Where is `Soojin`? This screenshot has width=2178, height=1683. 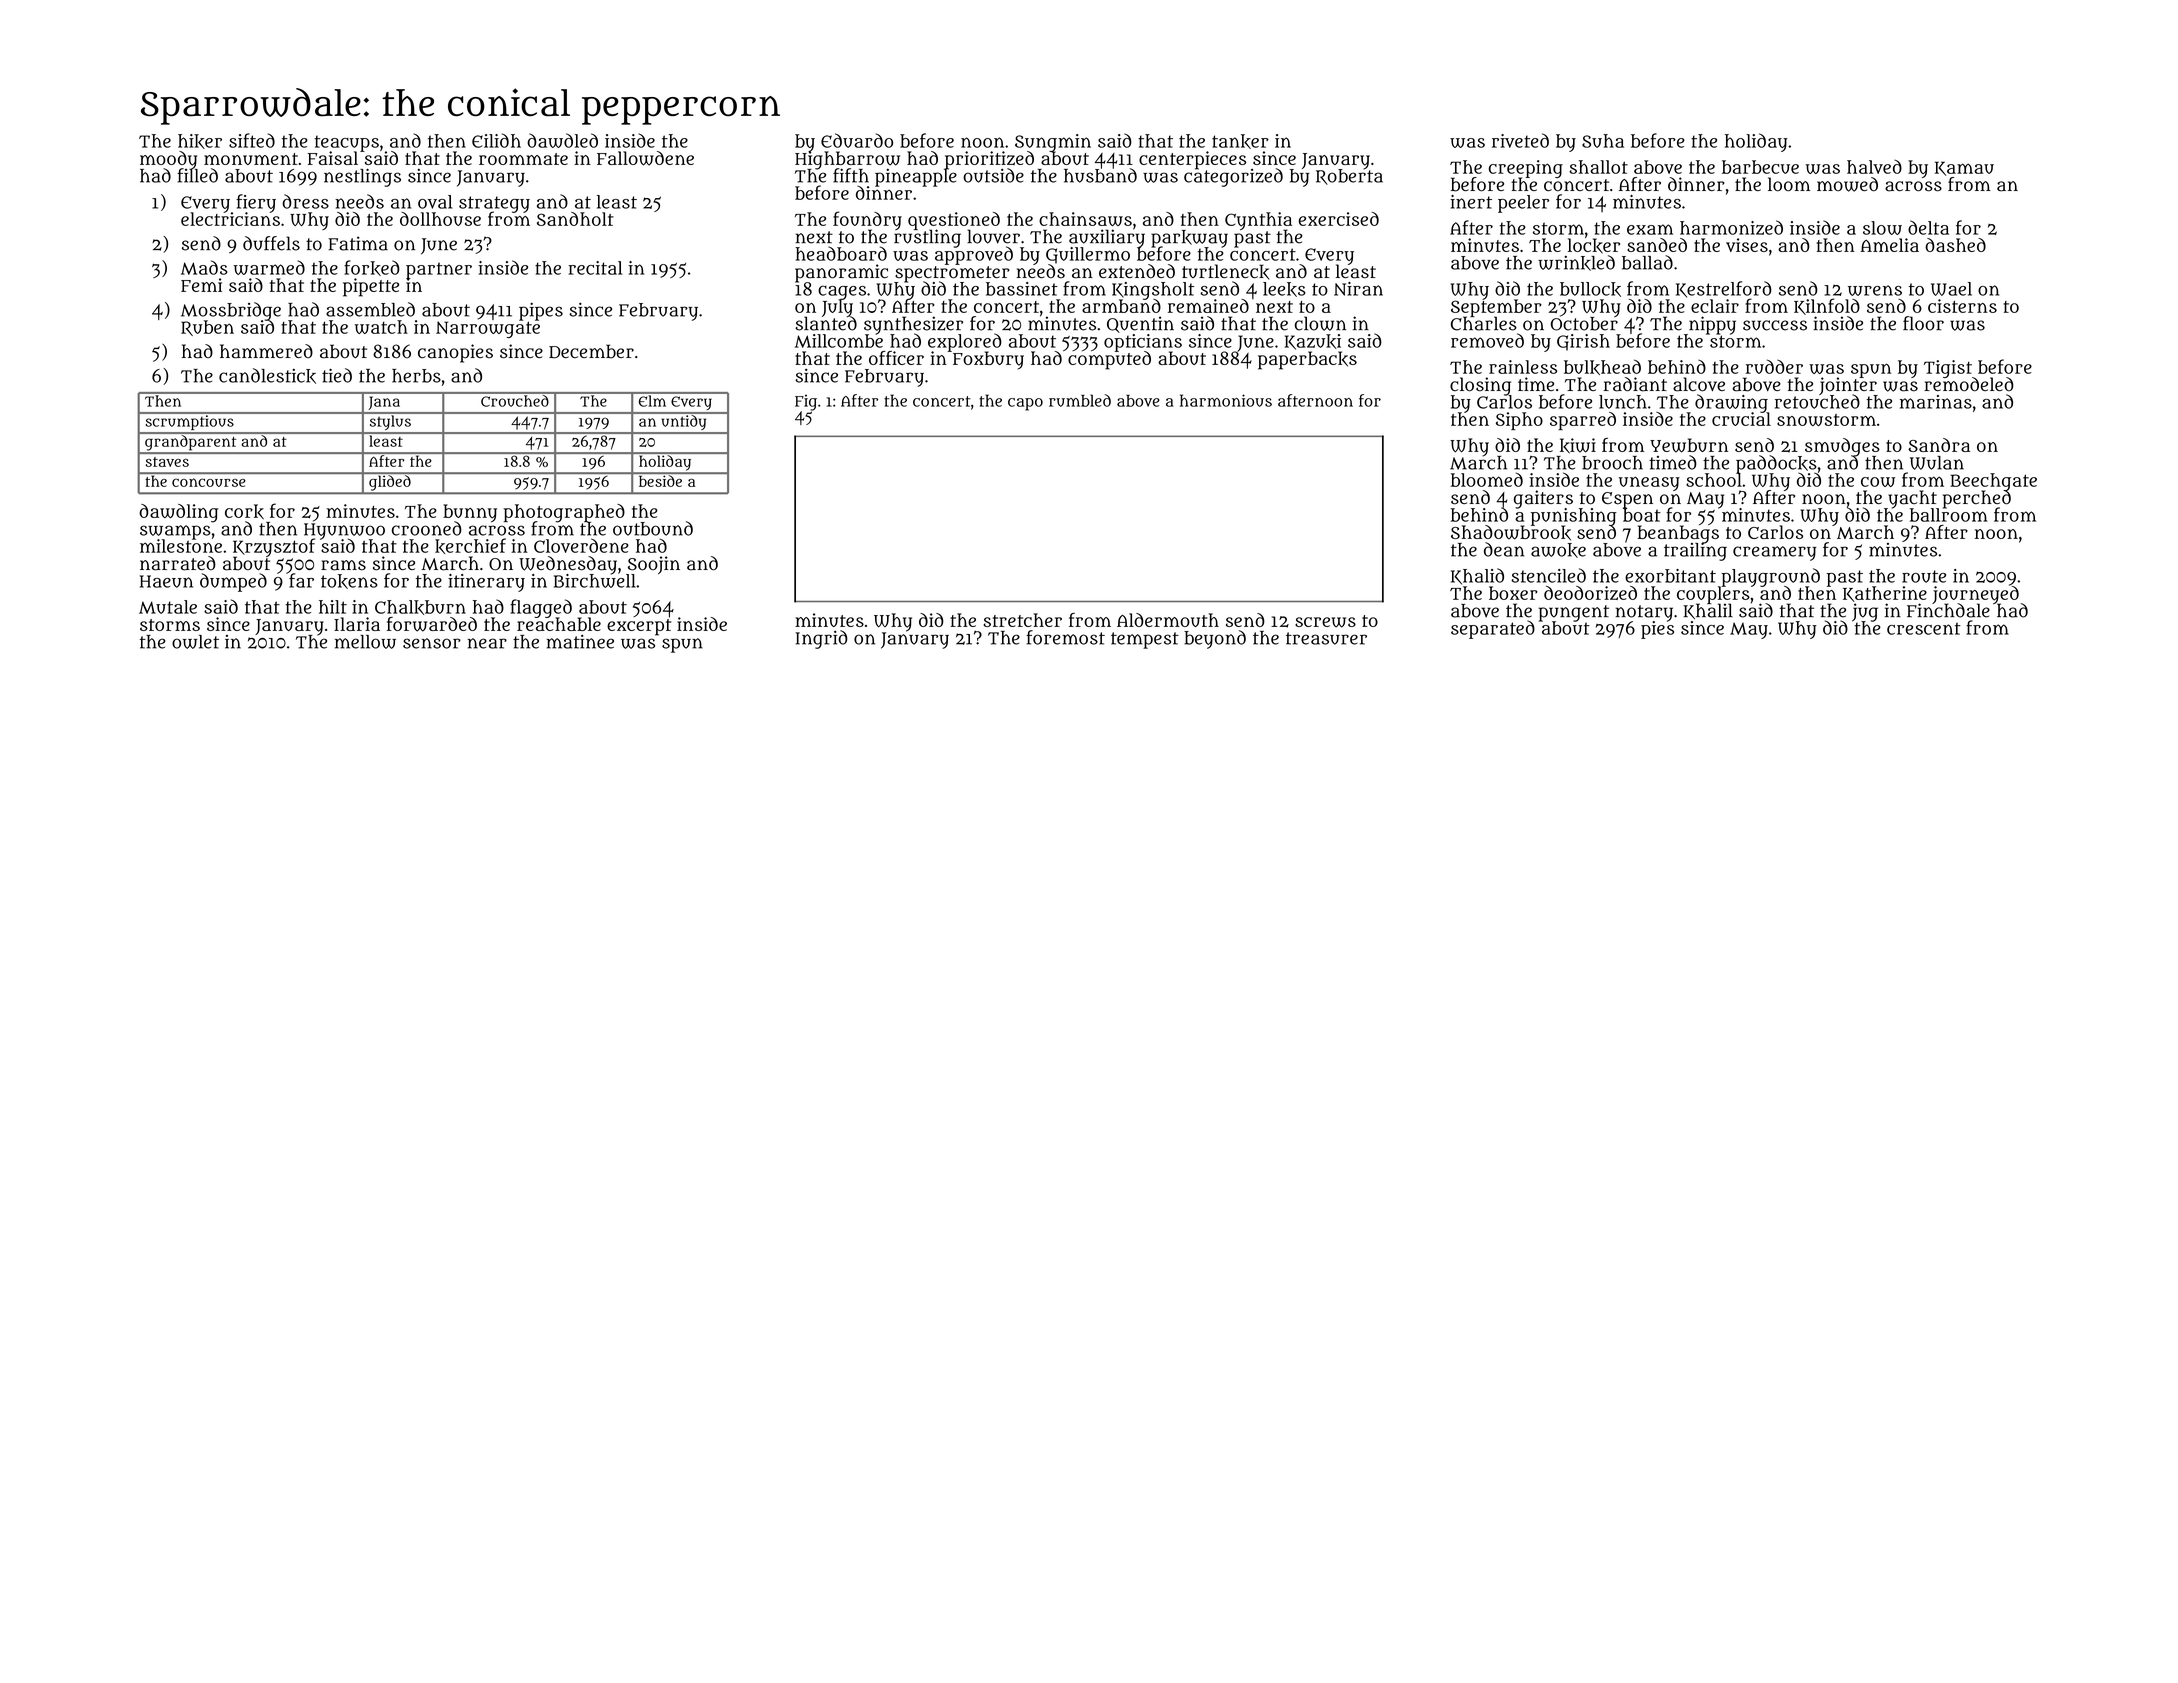 Soojin is located at coordinates (654, 565).
